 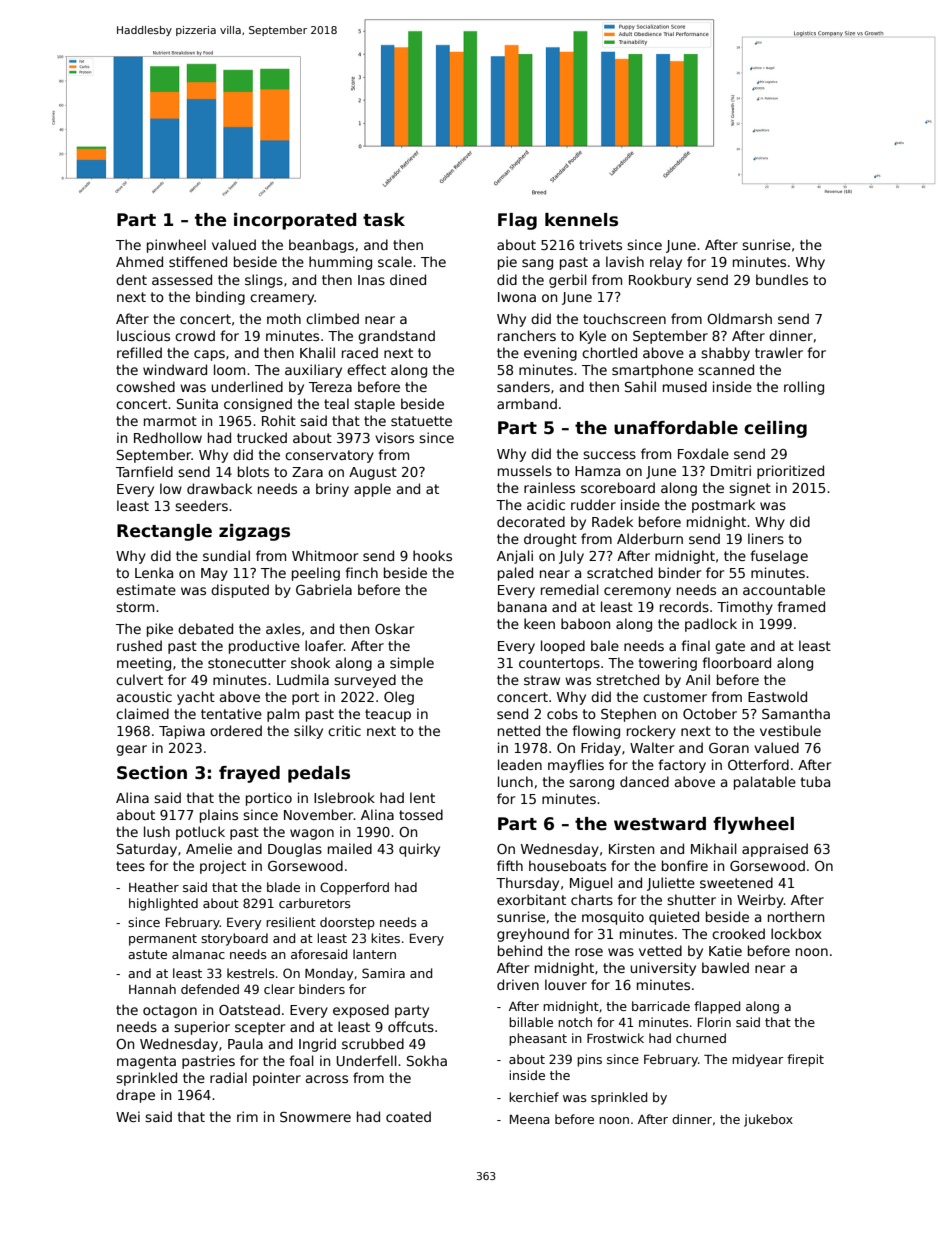 I want to click on Islebrook, so click(x=344, y=797).
